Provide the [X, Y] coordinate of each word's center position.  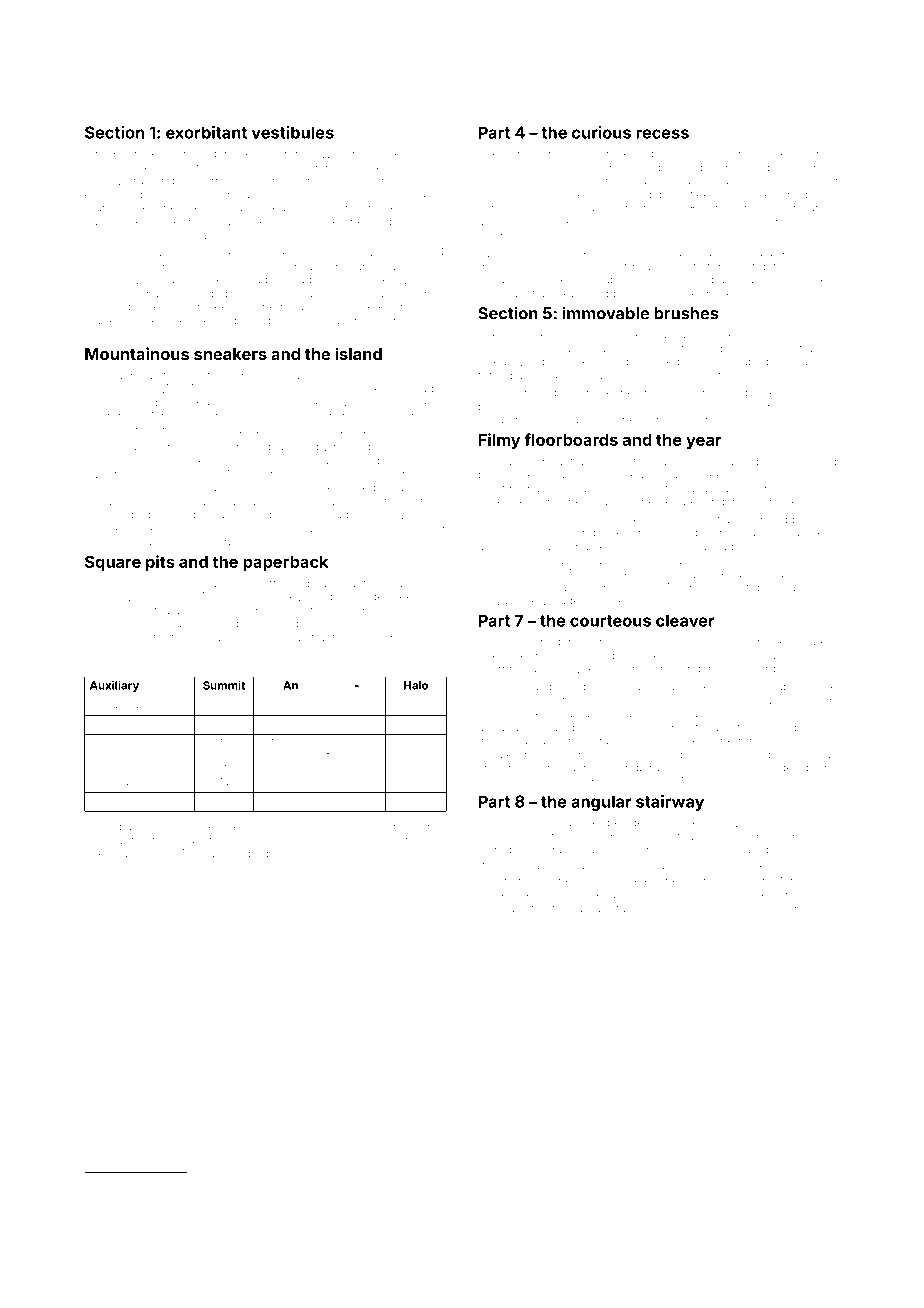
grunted [405, 475]
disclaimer [159, 474]
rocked [497, 894]
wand [666, 461]
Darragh [800, 209]
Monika [194, 853]
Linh [376, 181]
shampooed [793, 823]
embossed [113, 194]
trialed [819, 587]
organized [366, 584]
